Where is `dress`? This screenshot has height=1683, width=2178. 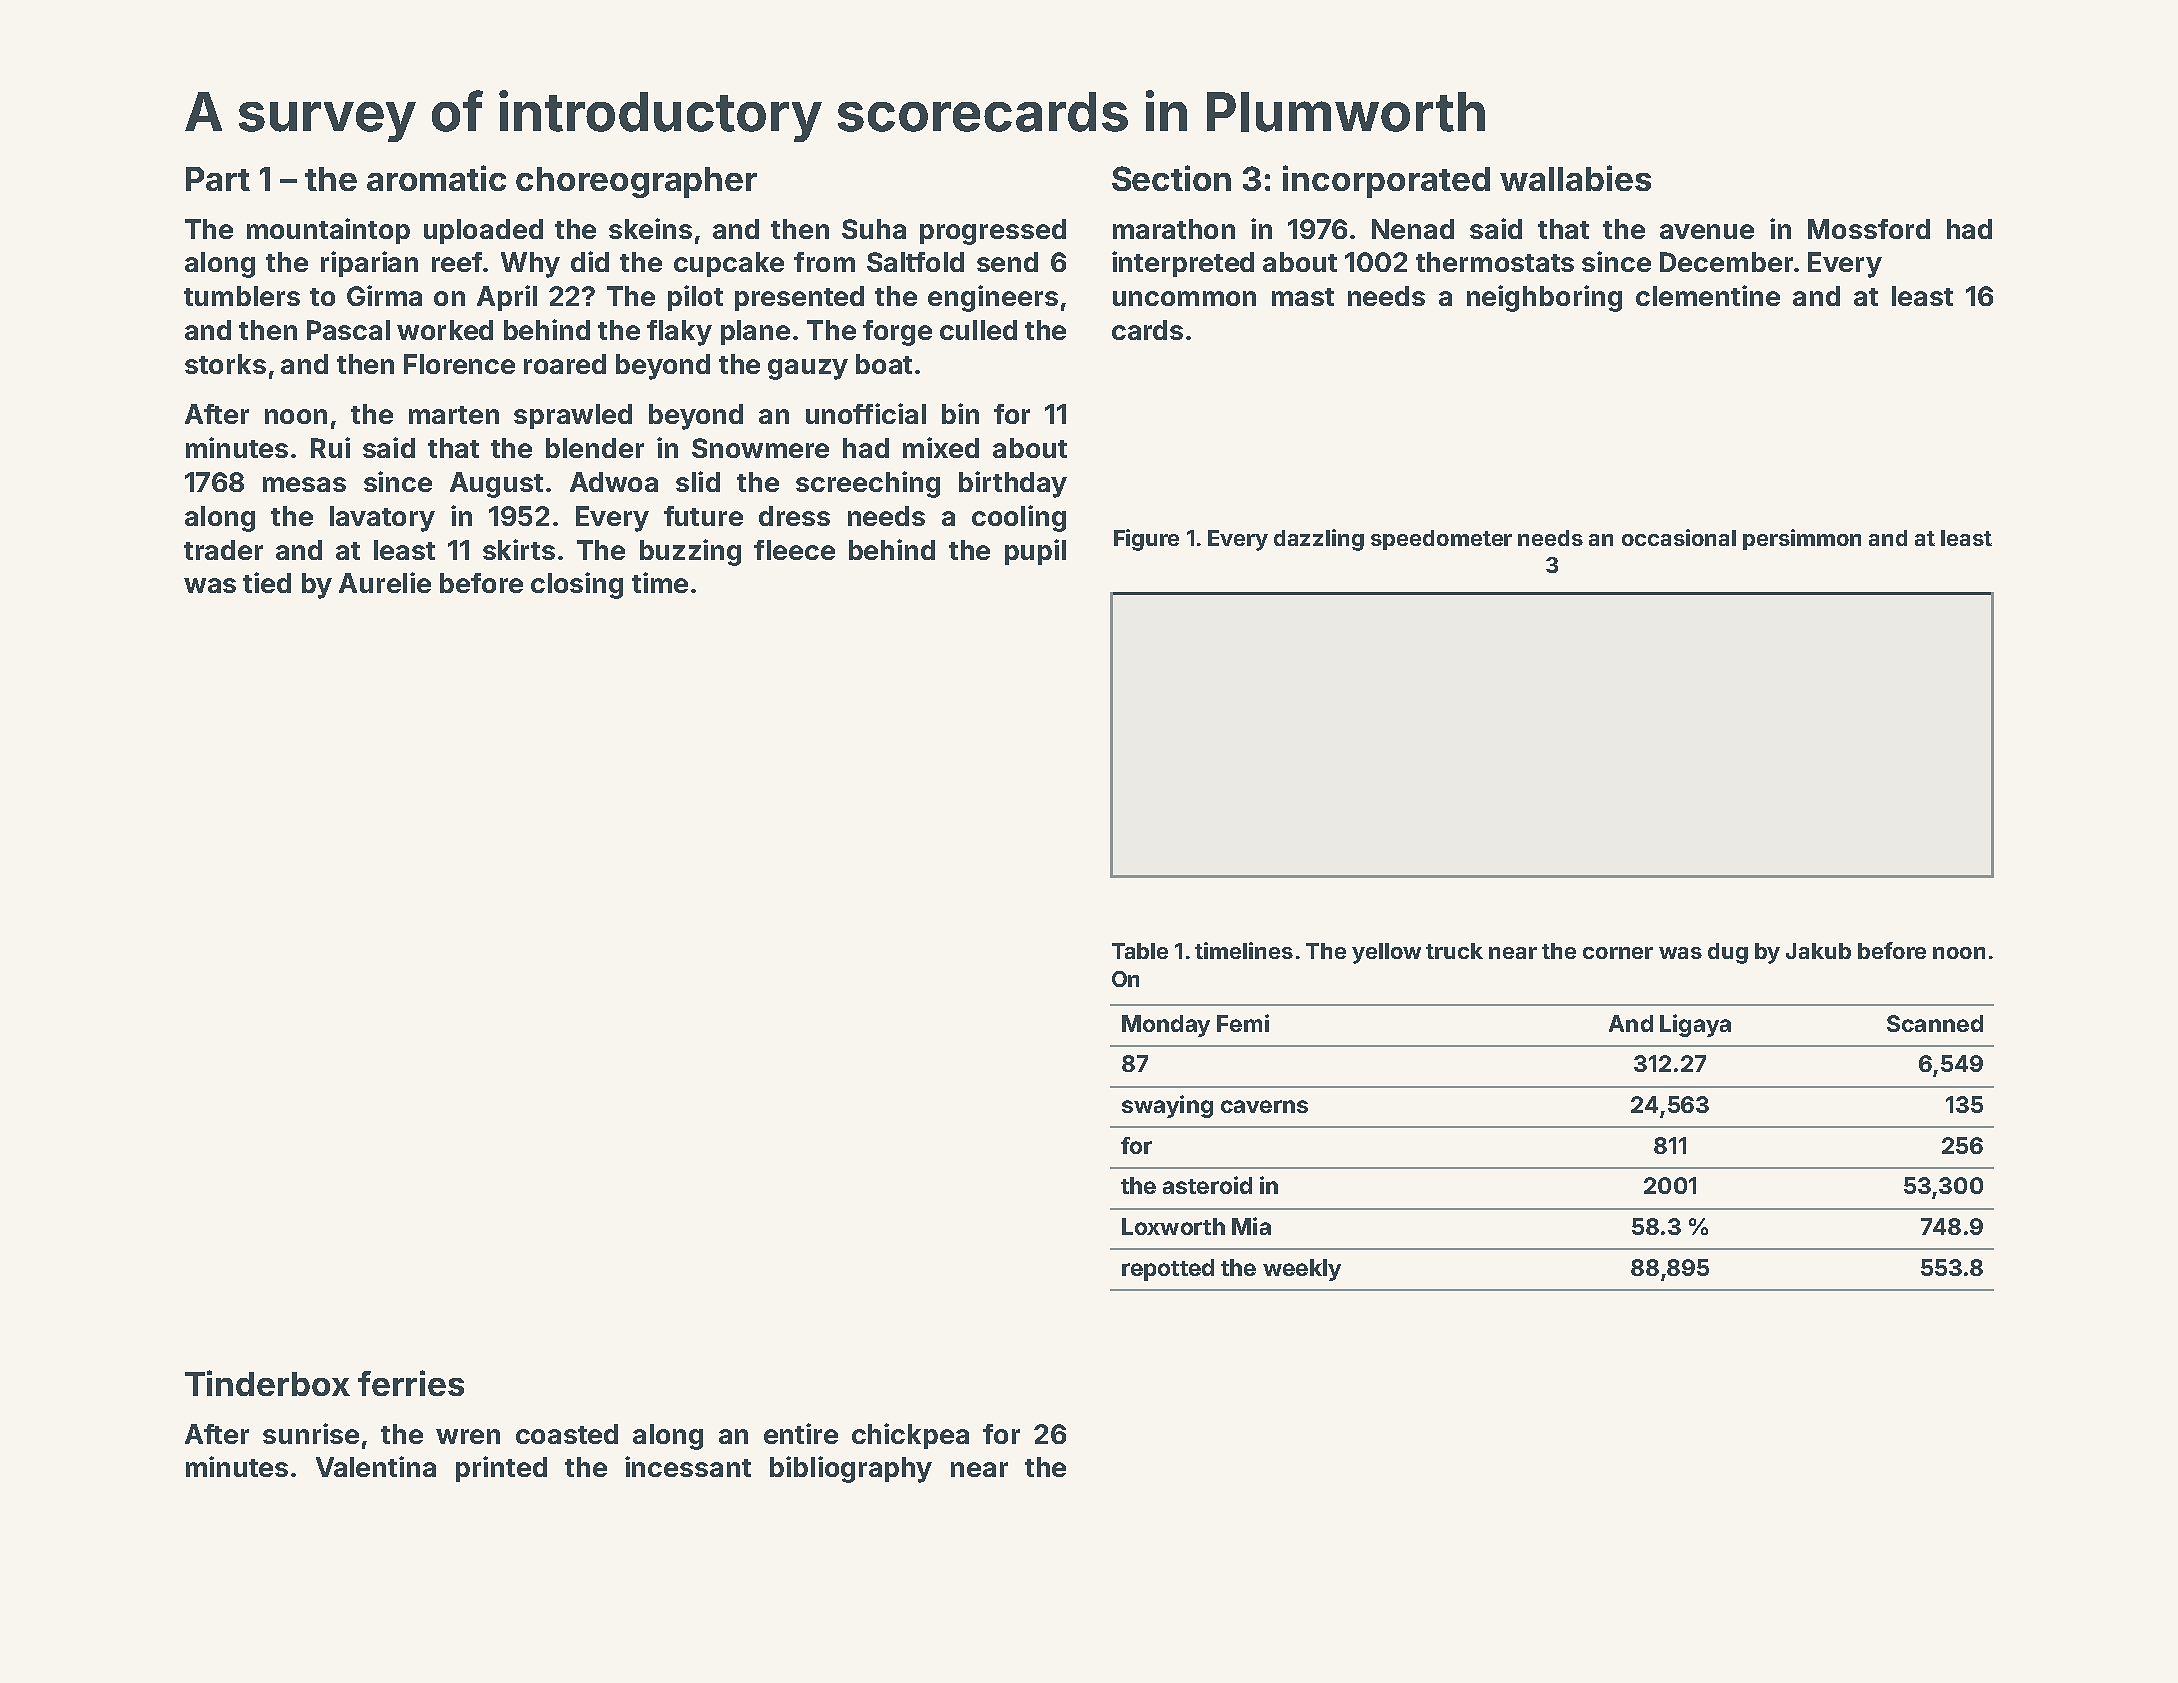 dress is located at coordinates (794, 516).
